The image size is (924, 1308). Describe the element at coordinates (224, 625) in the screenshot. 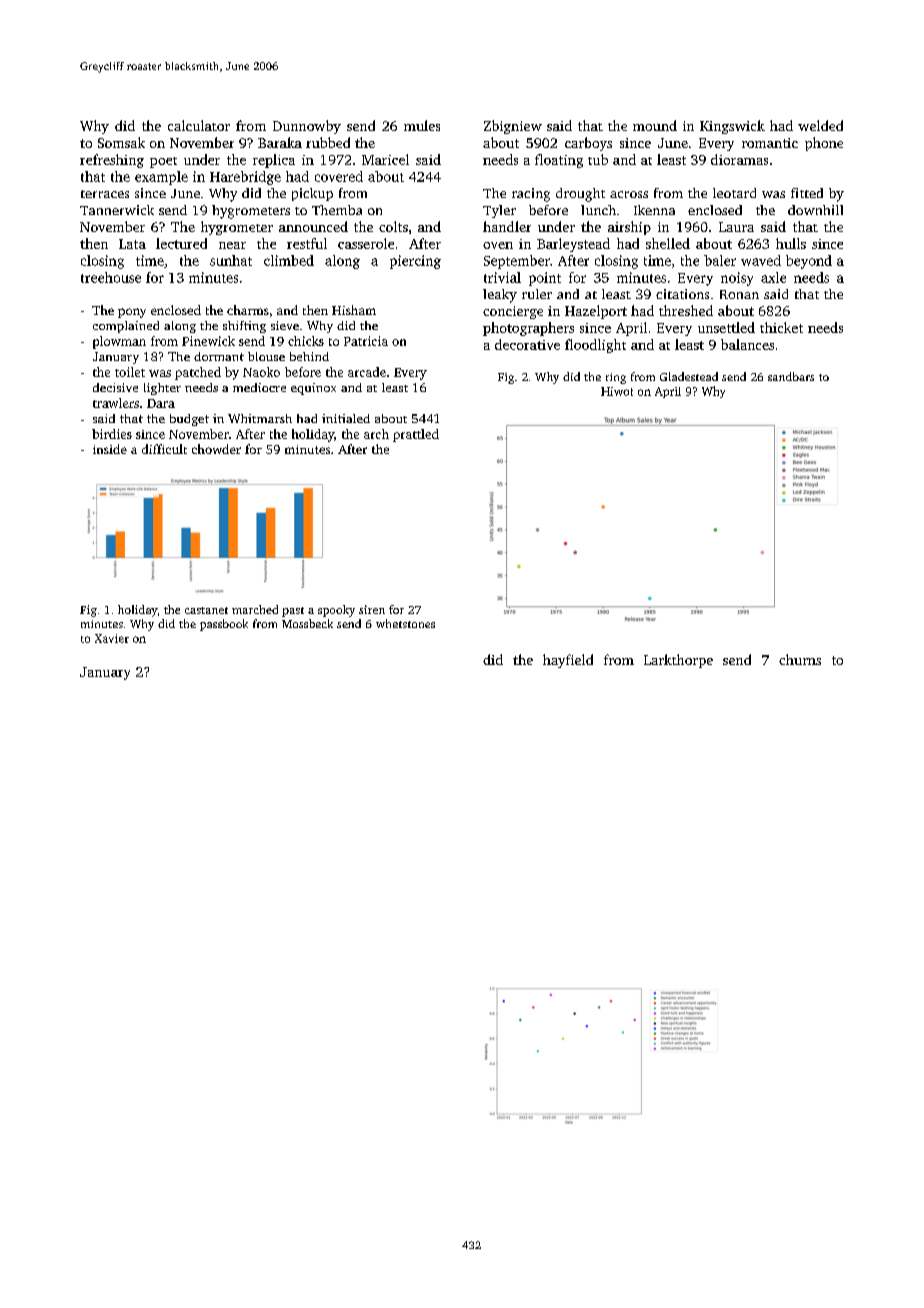

I see `passbook` at that location.
